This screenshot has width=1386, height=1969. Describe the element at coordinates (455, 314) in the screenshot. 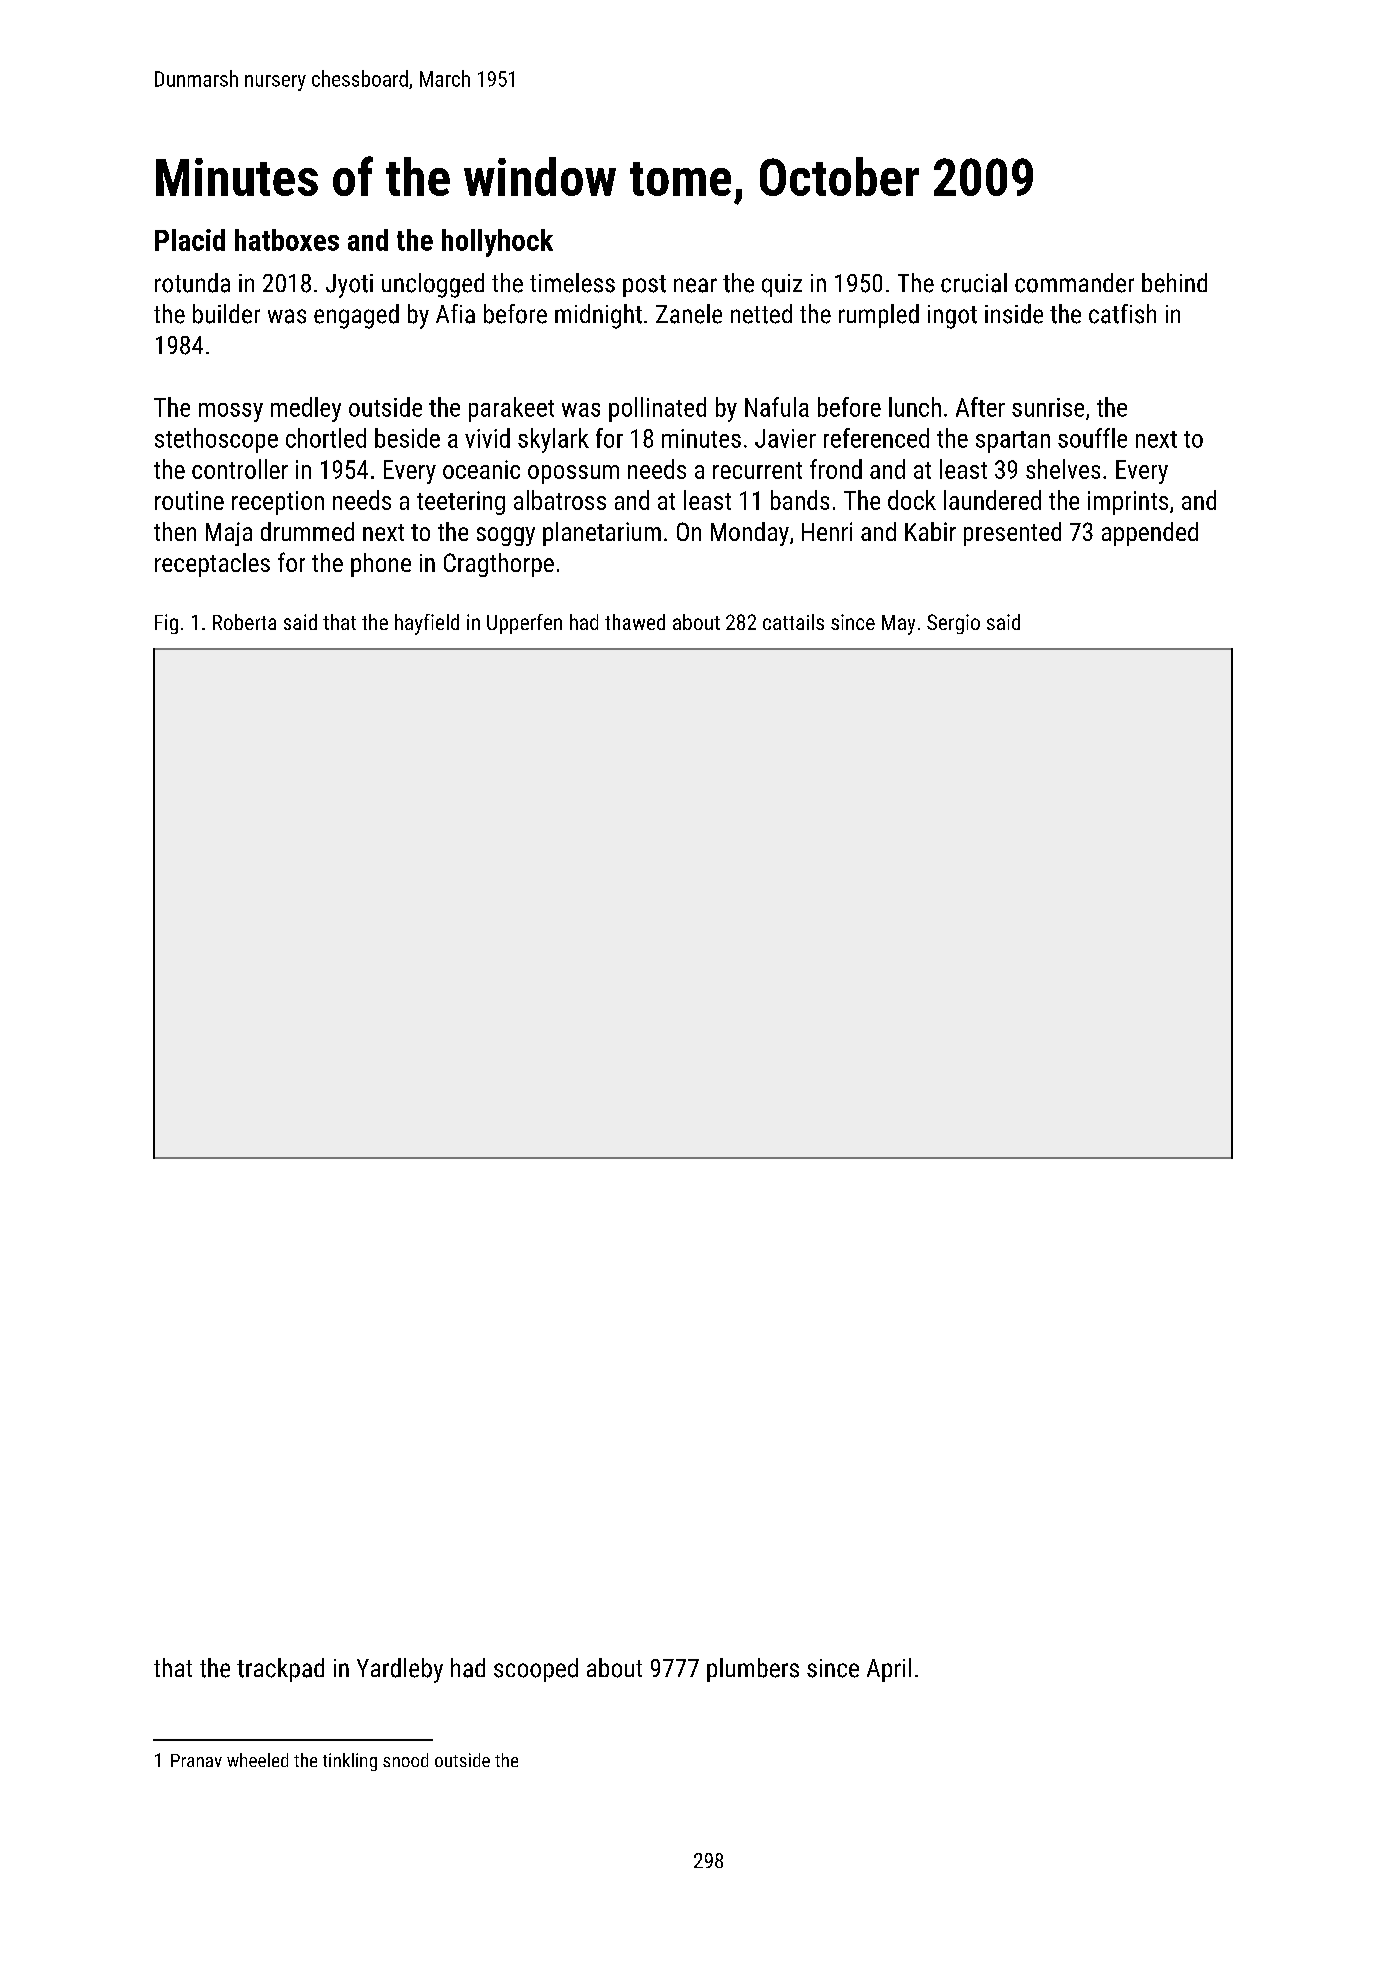

I see `Afia` at that location.
